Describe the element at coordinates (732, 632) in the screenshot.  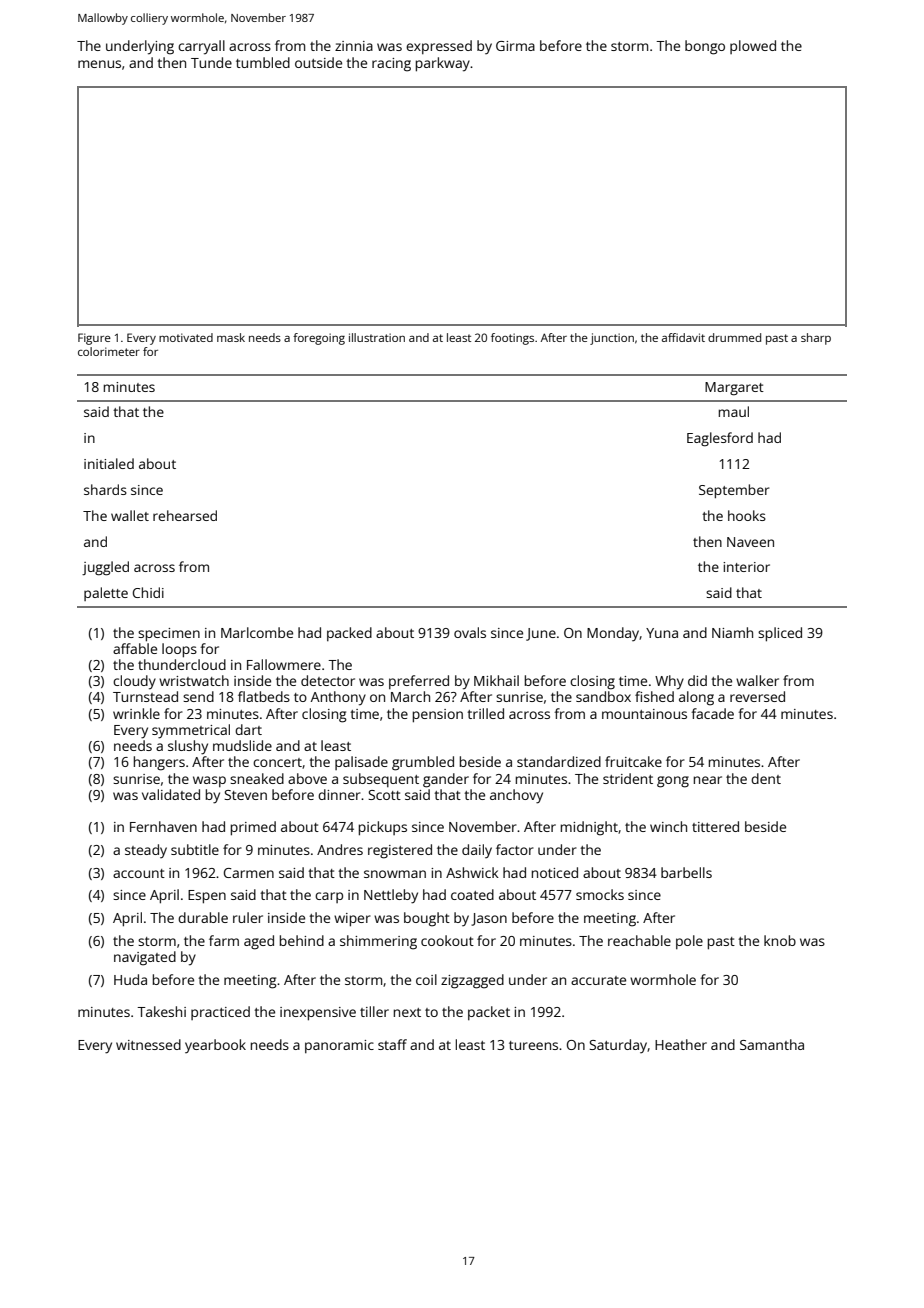
I see `Niamh` at that location.
